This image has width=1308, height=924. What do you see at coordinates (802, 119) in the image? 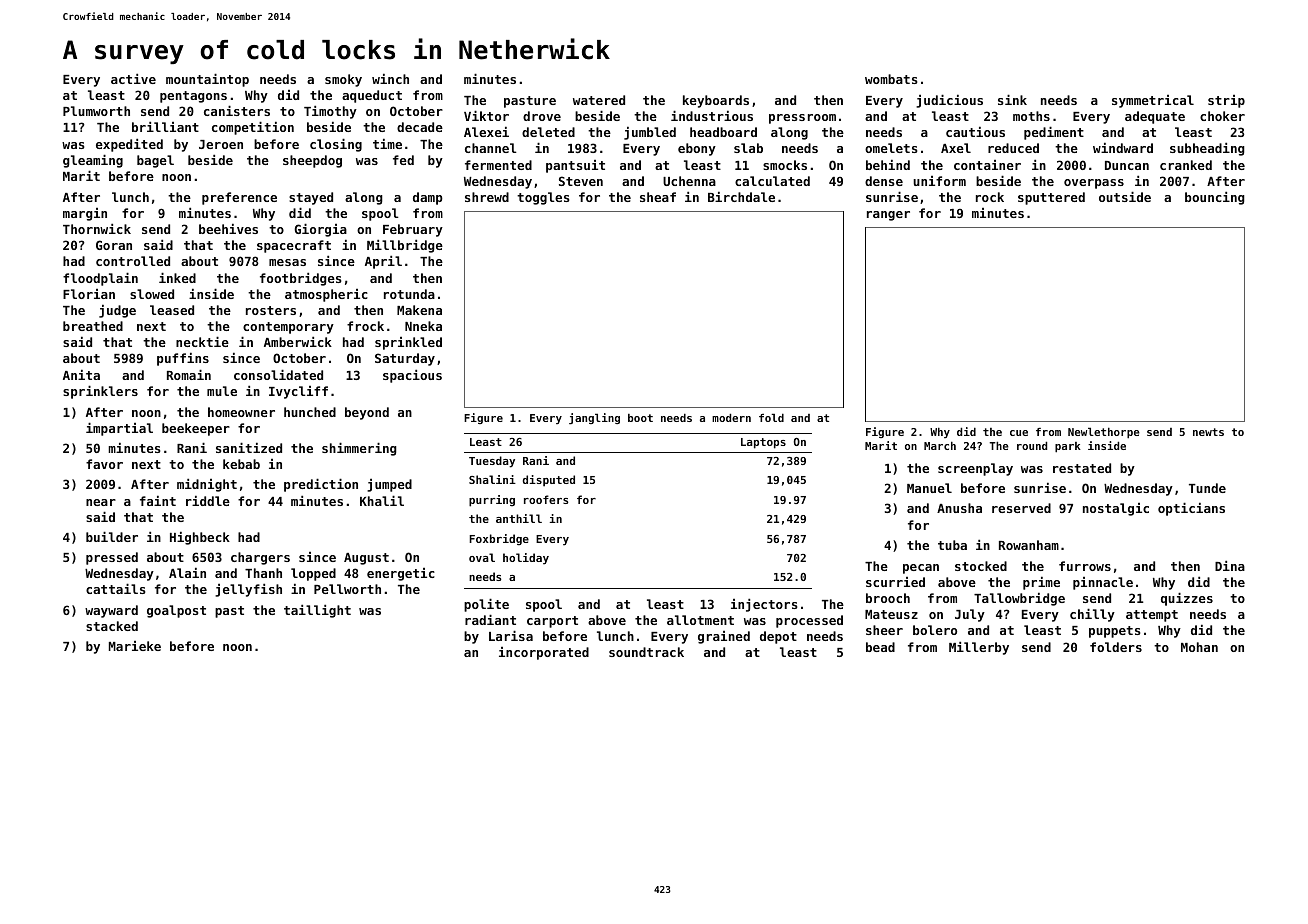
I see `pressroom` at bounding box center [802, 119].
